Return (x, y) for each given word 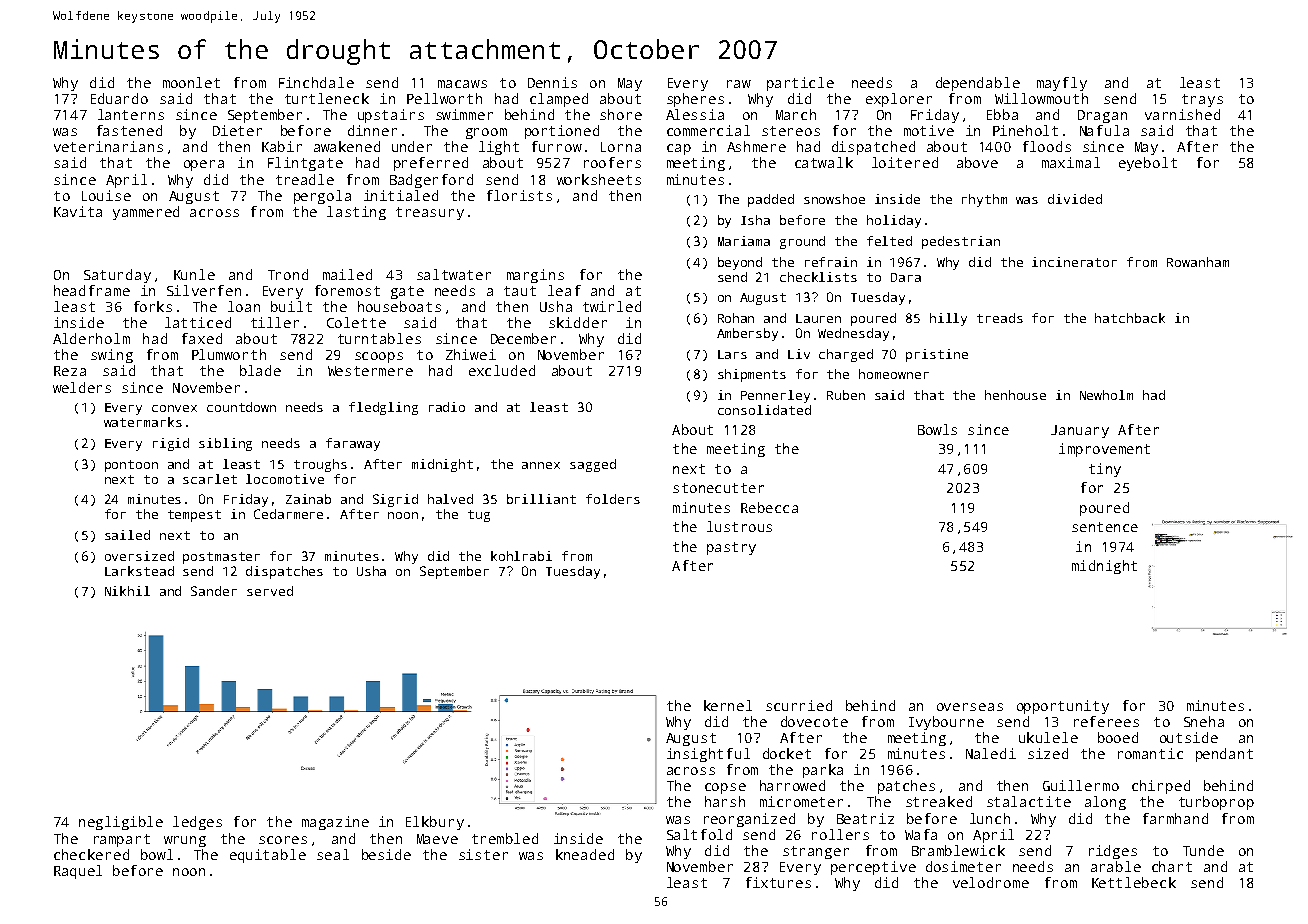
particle (800, 84)
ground (802, 242)
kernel (728, 705)
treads (1000, 318)
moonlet (191, 82)
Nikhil (127, 591)
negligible (121, 823)
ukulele (1048, 737)
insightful (708, 755)
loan (244, 306)
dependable (978, 84)
